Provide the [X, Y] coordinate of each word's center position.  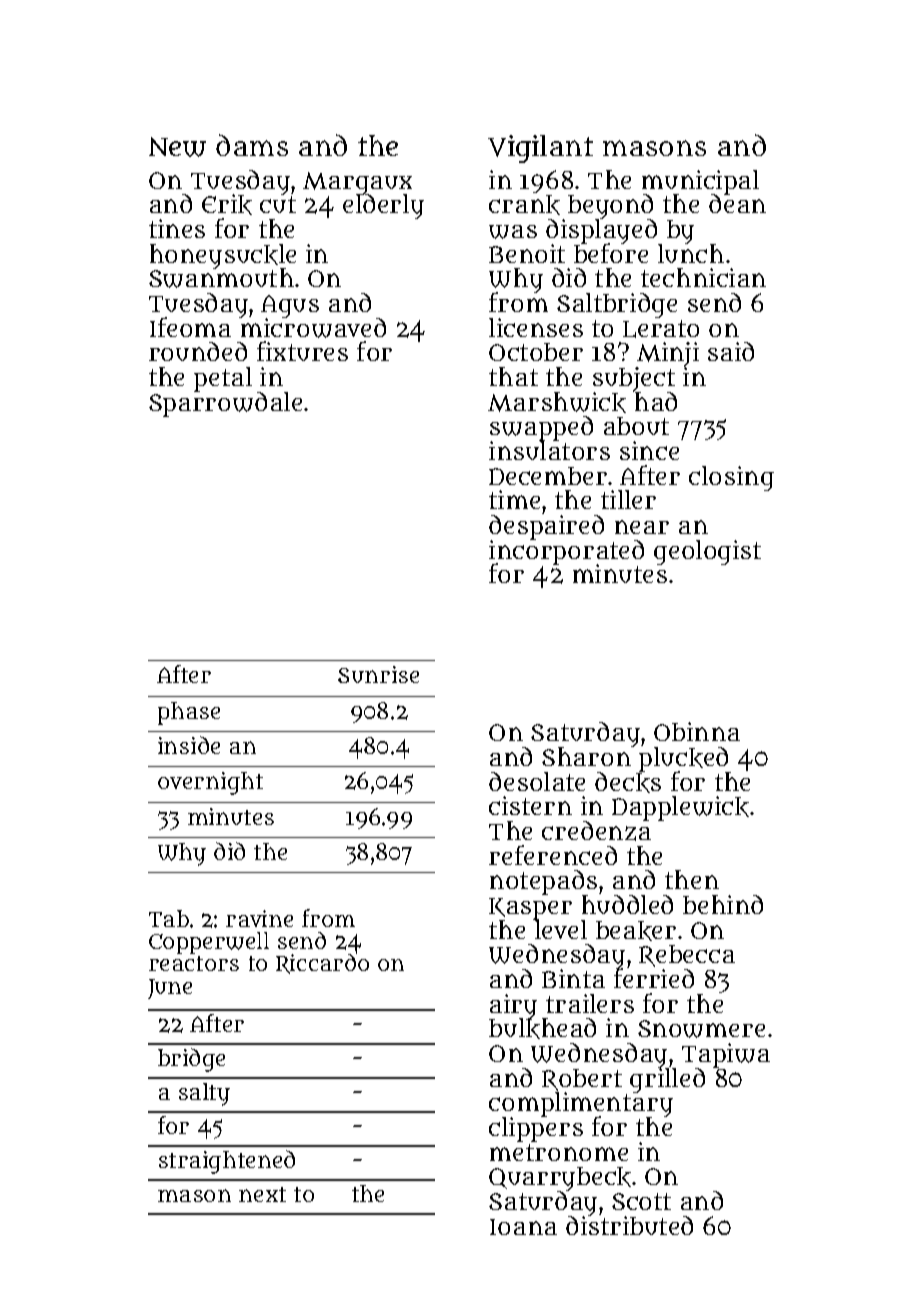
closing [731, 478]
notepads [543, 883]
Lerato [661, 329]
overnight [210, 783]
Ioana [523, 1227]
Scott [641, 1201]
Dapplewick [680, 808]
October [536, 352]
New [177, 147]
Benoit [527, 253]
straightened [227, 1162]
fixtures [302, 351]
